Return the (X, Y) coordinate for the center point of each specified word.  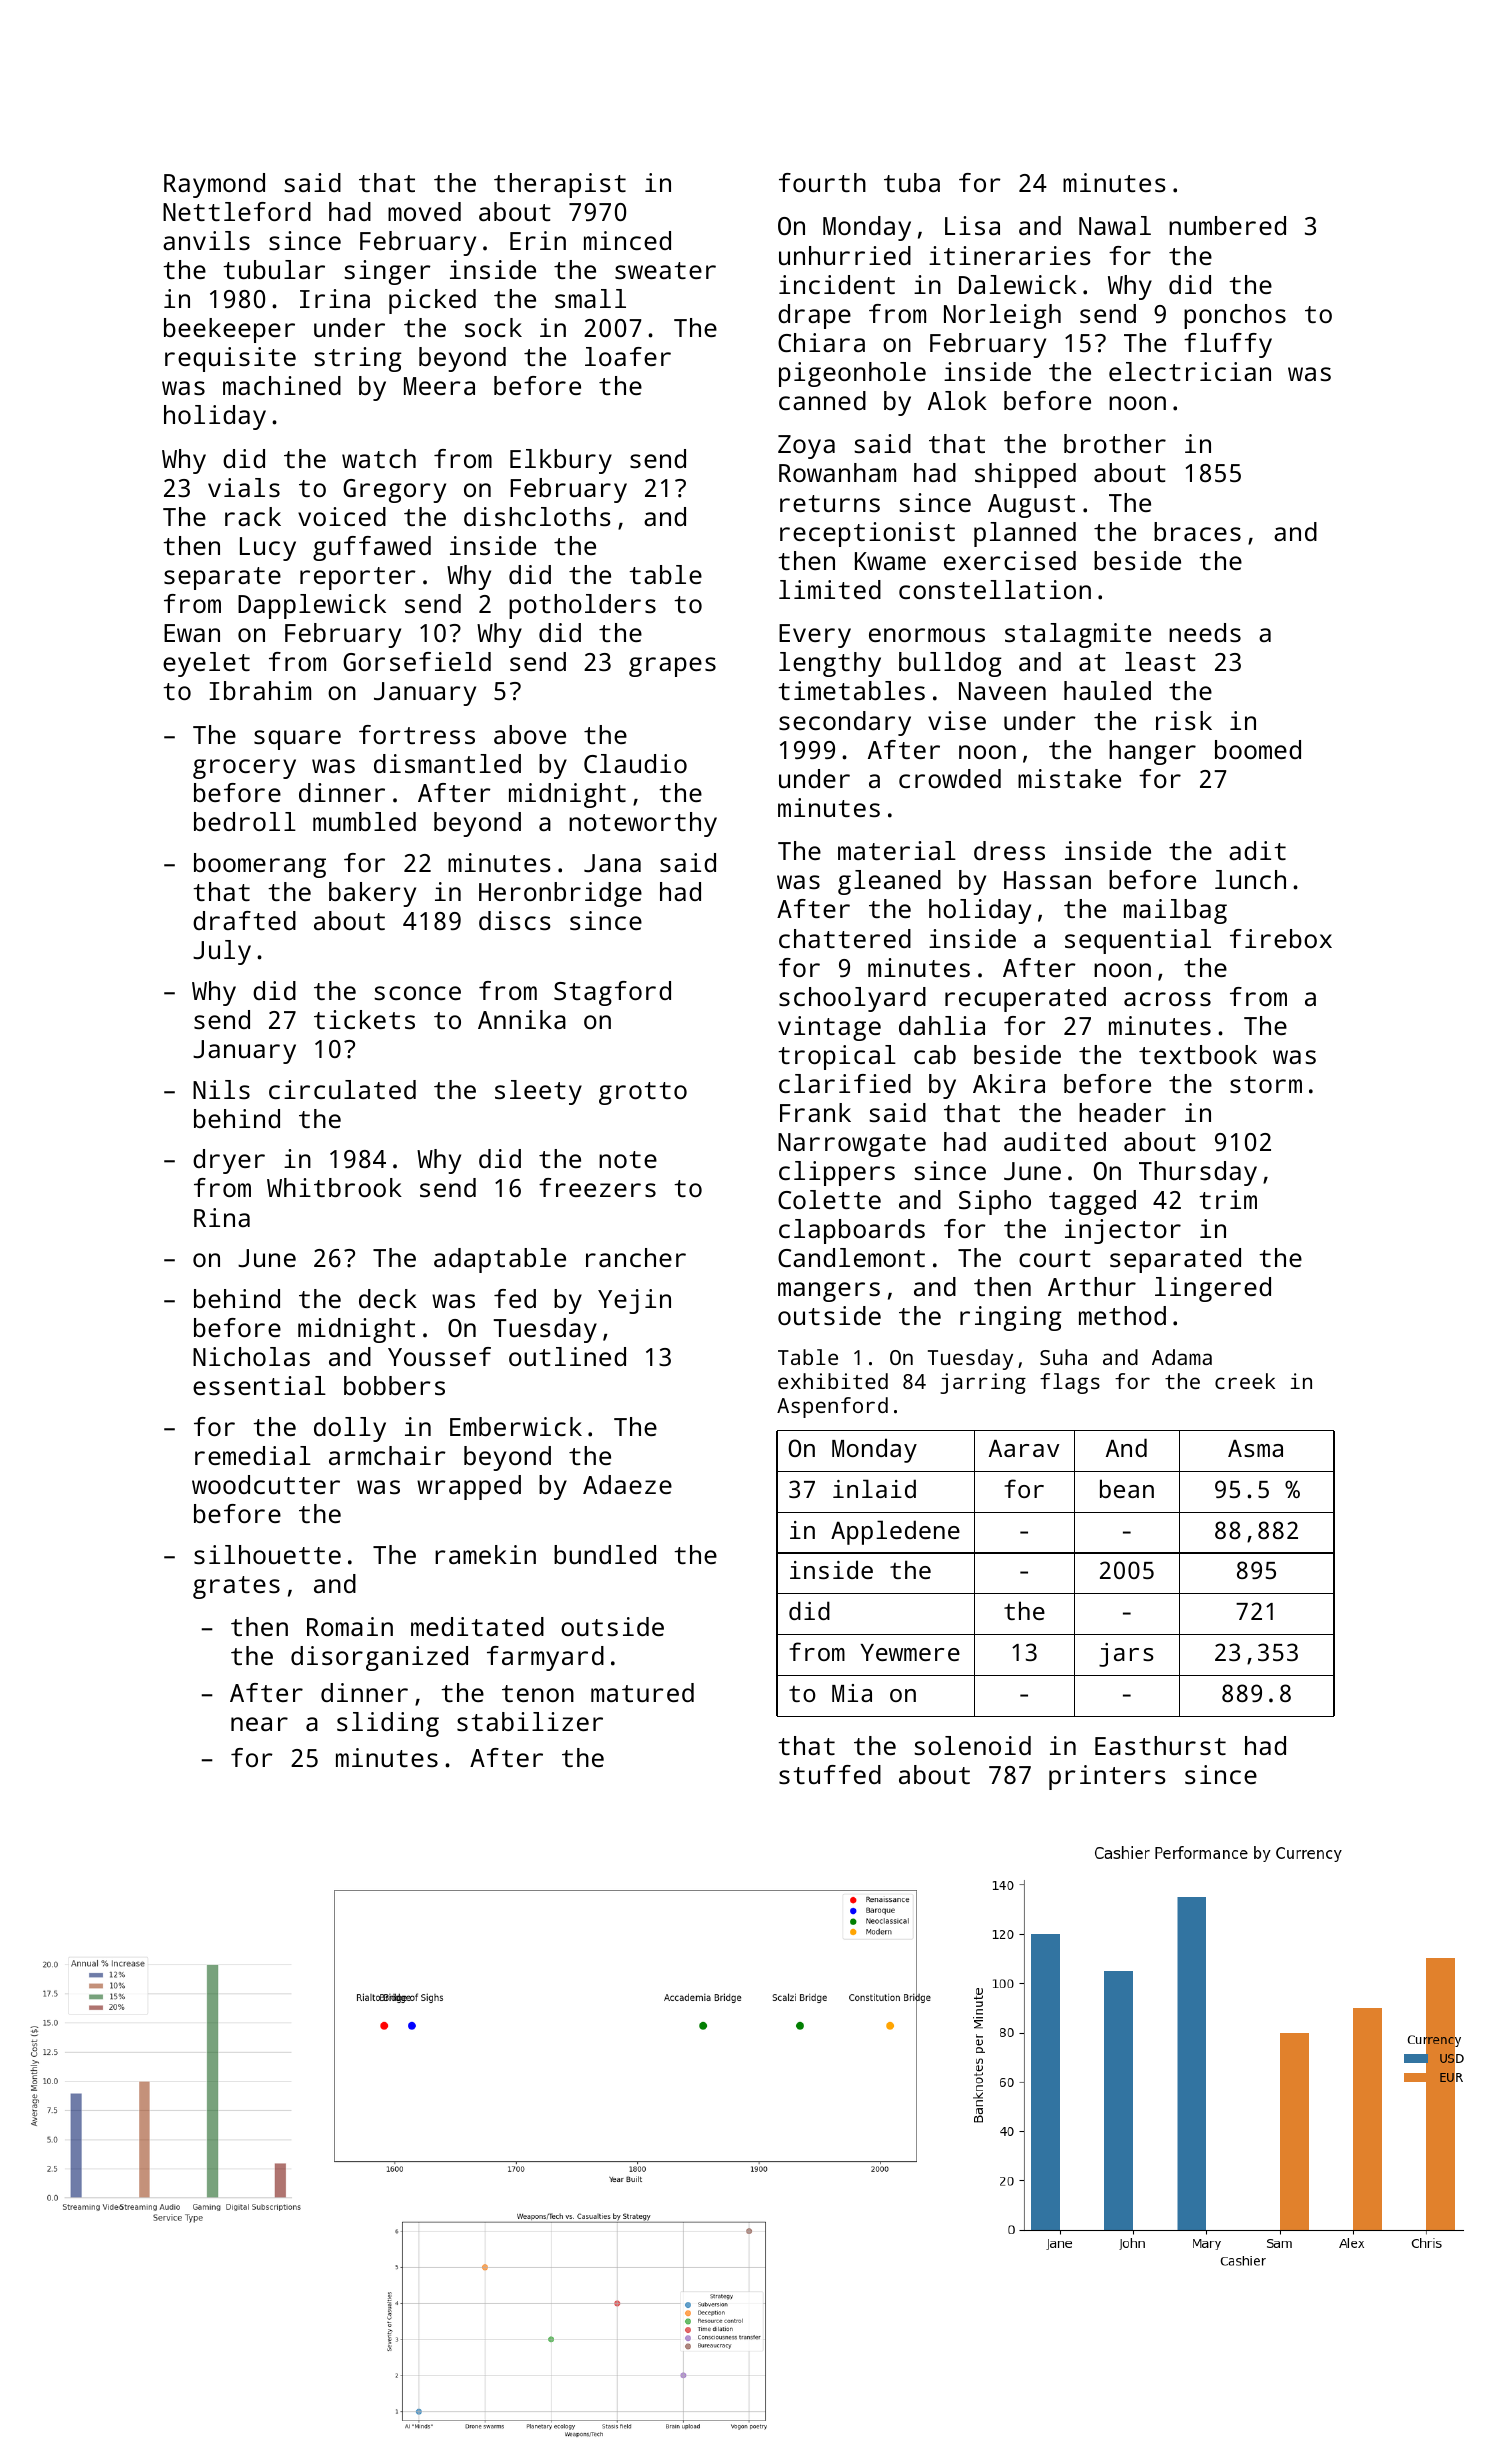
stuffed (830, 1774)
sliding (388, 1724)
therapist (560, 185)
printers (1107, 1777)
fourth (822, 182)
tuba (912, 182)
